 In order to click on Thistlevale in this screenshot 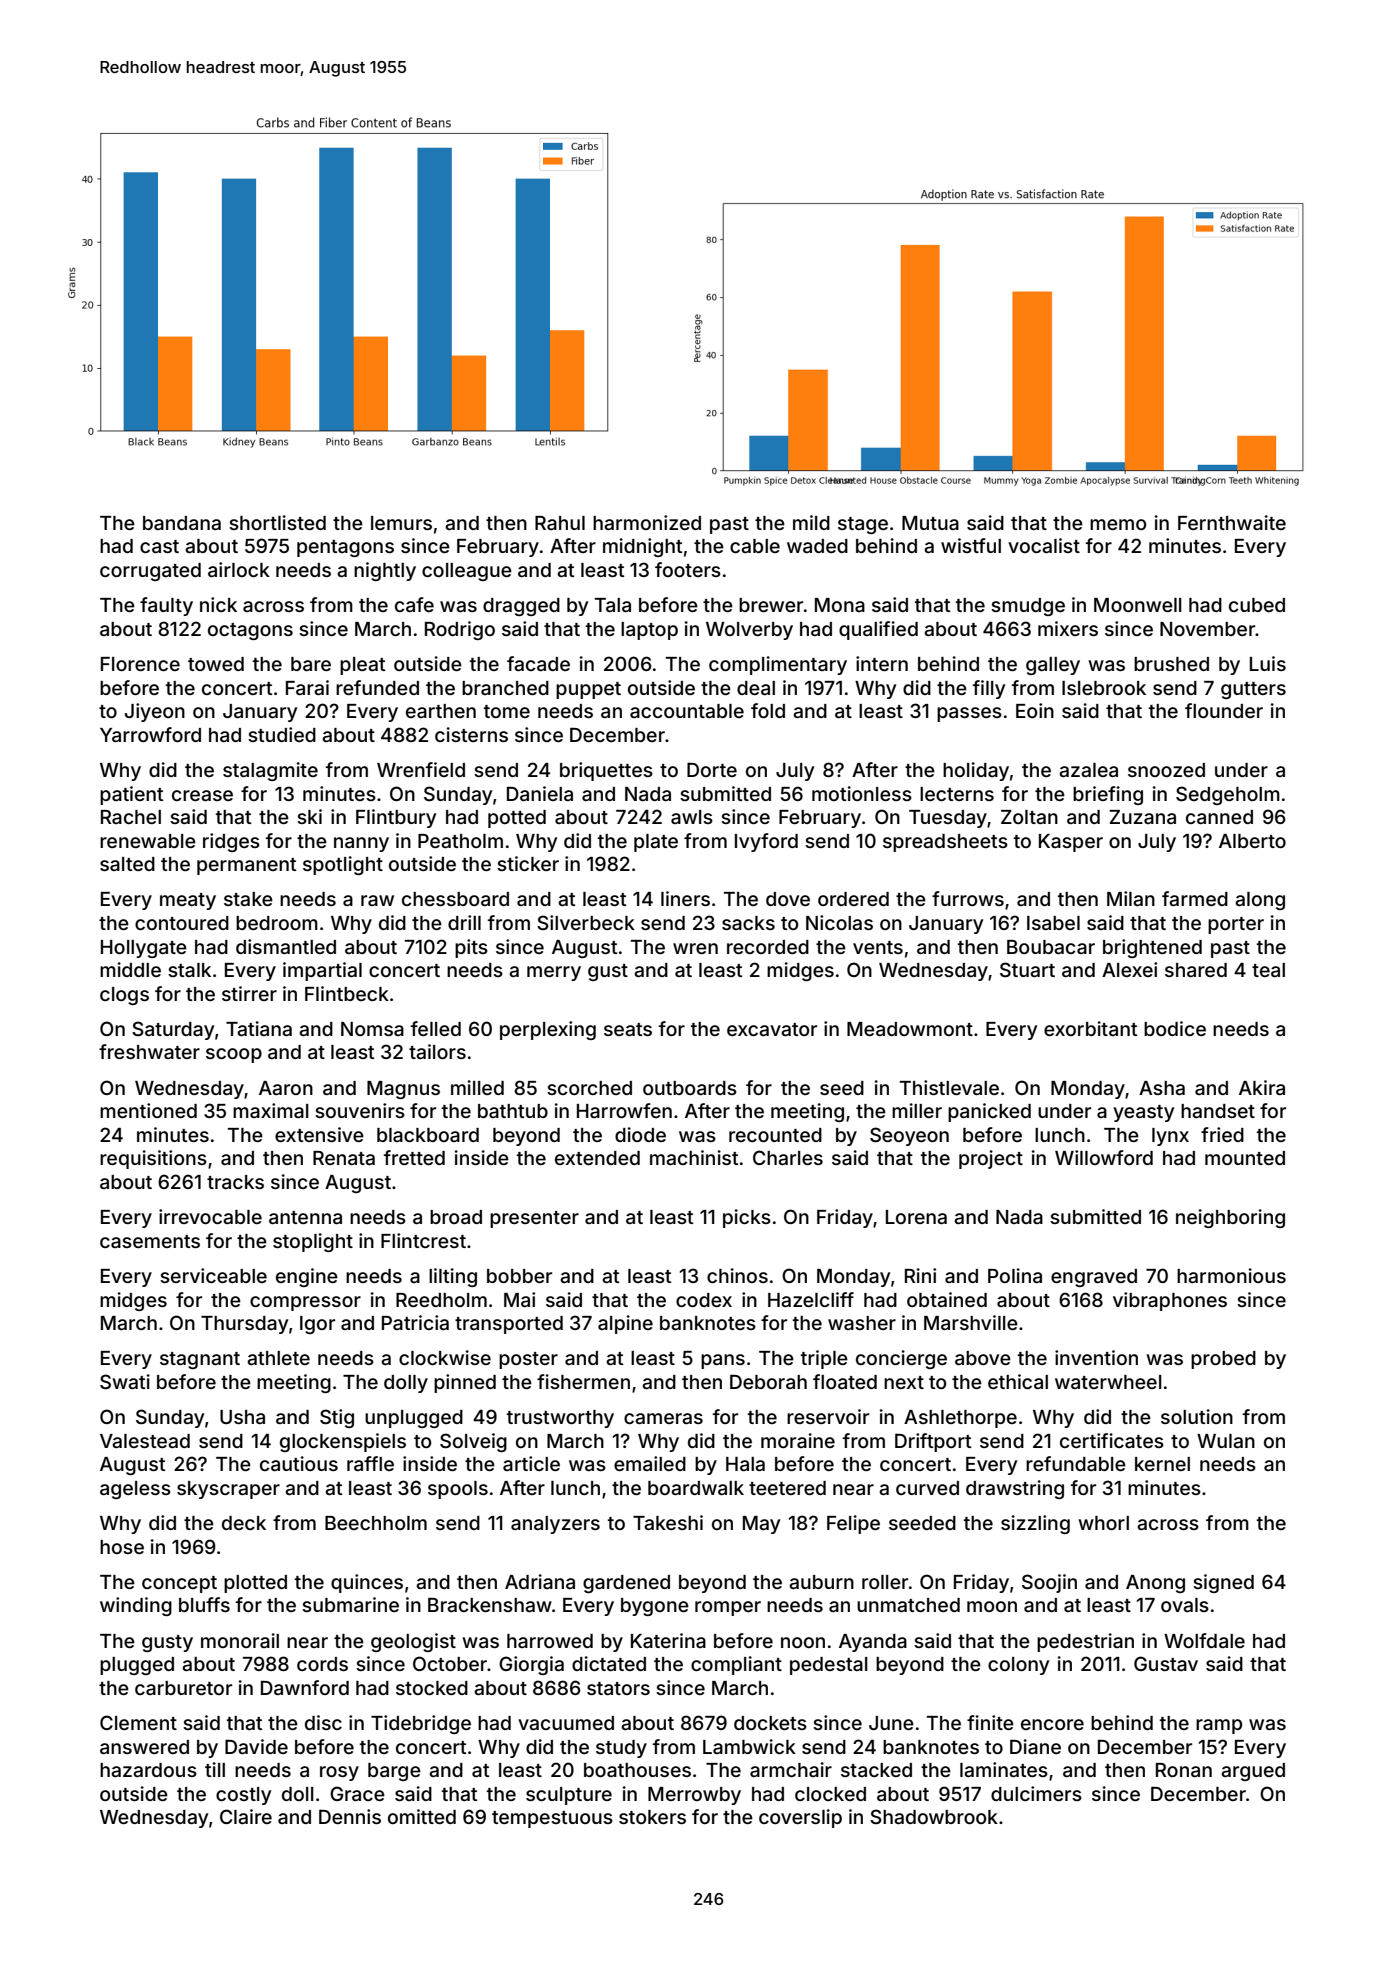, I will do `click(949, 1087)`.
